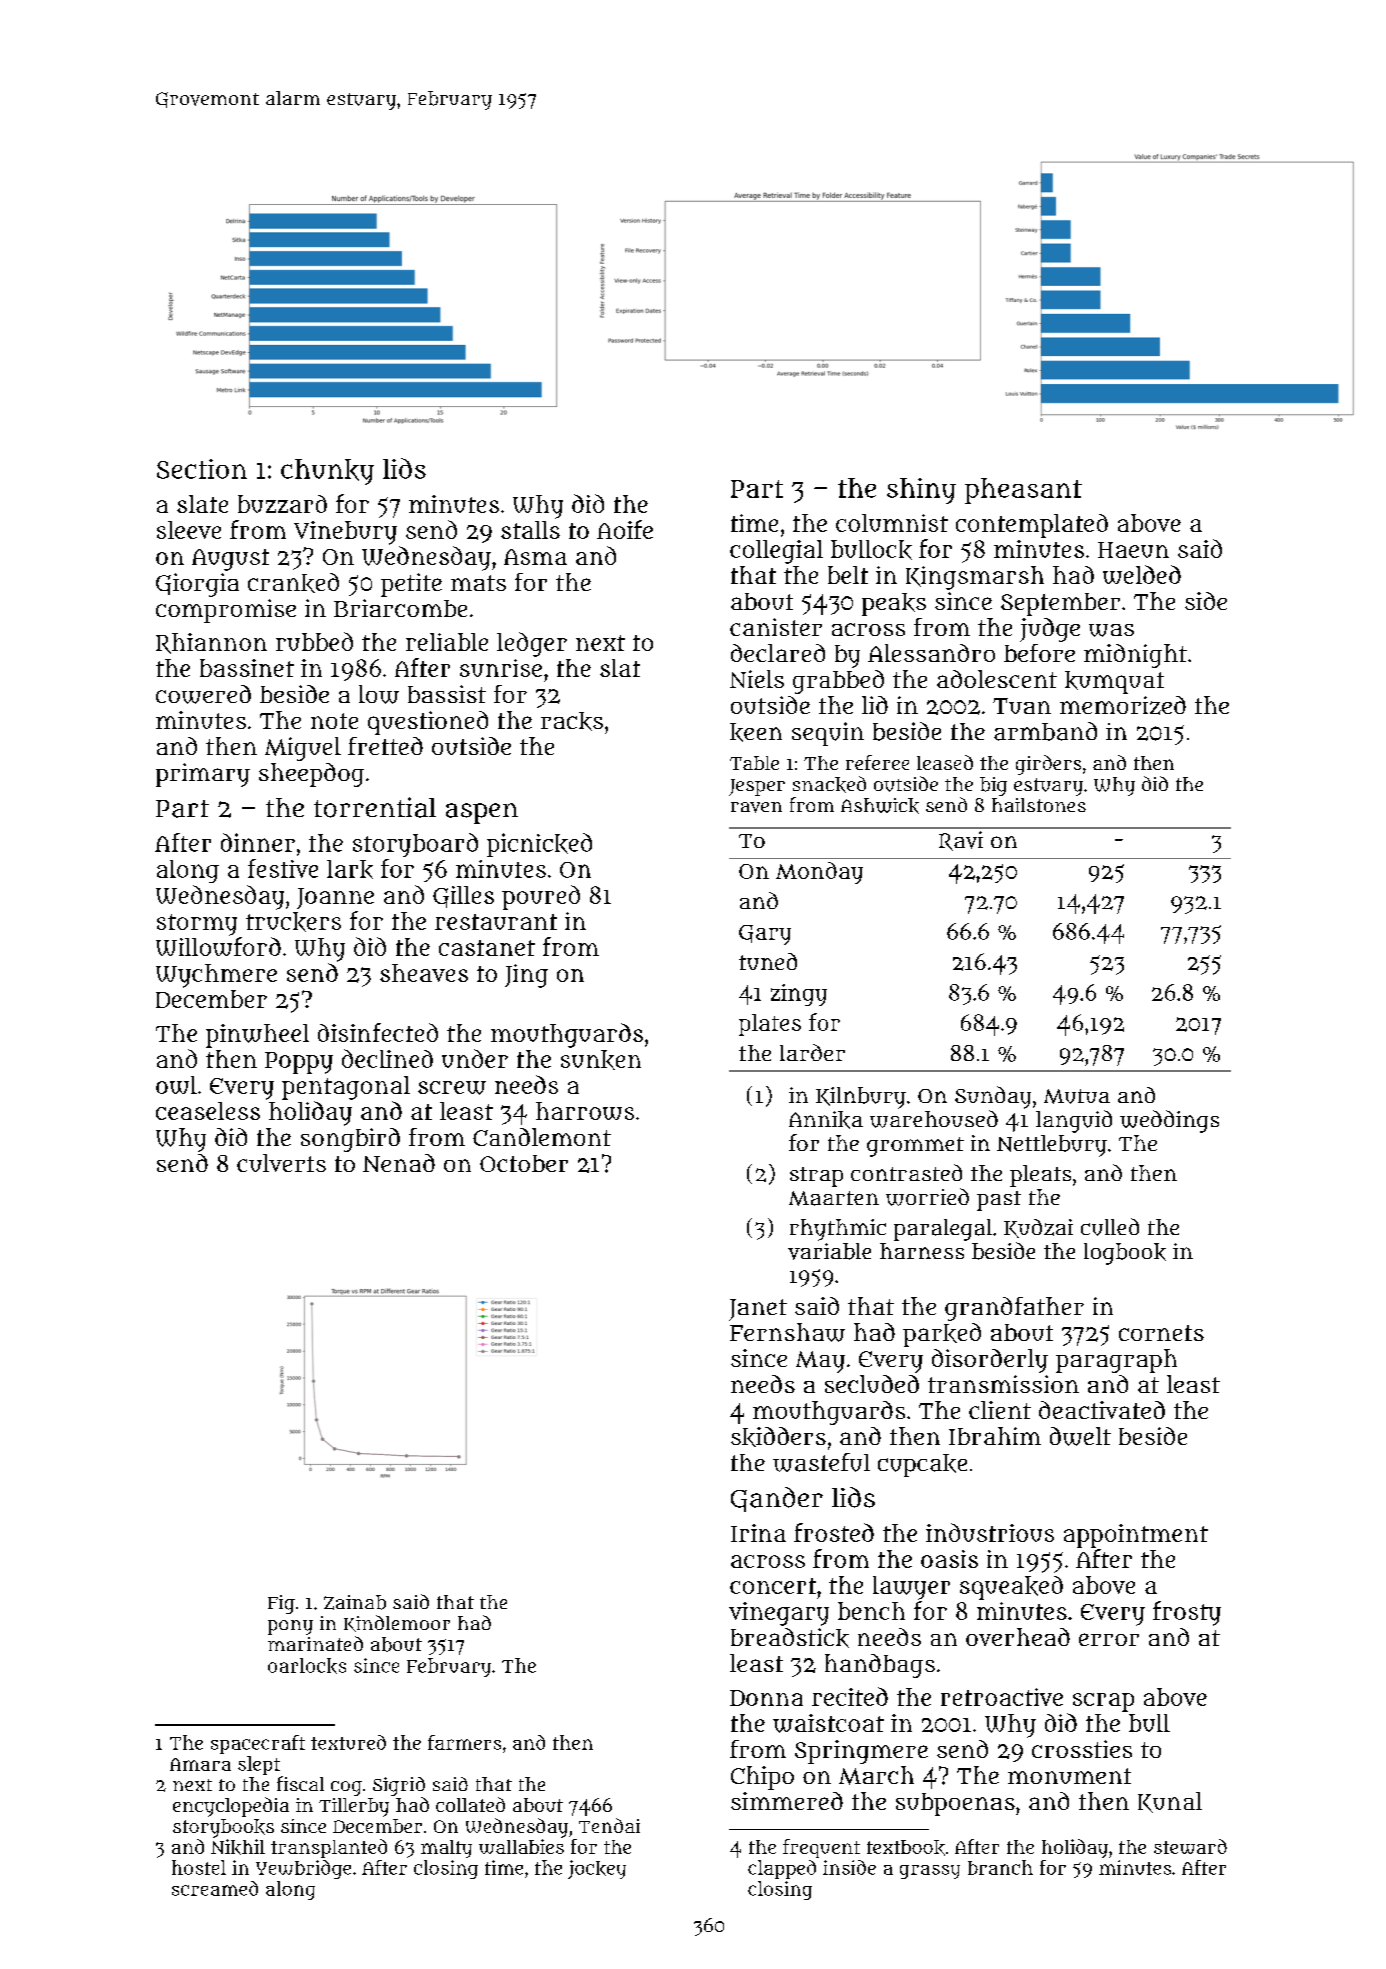 The width and height of the screenshot is (1386, 1969). I want to click on stalls, so click(530, 530).
